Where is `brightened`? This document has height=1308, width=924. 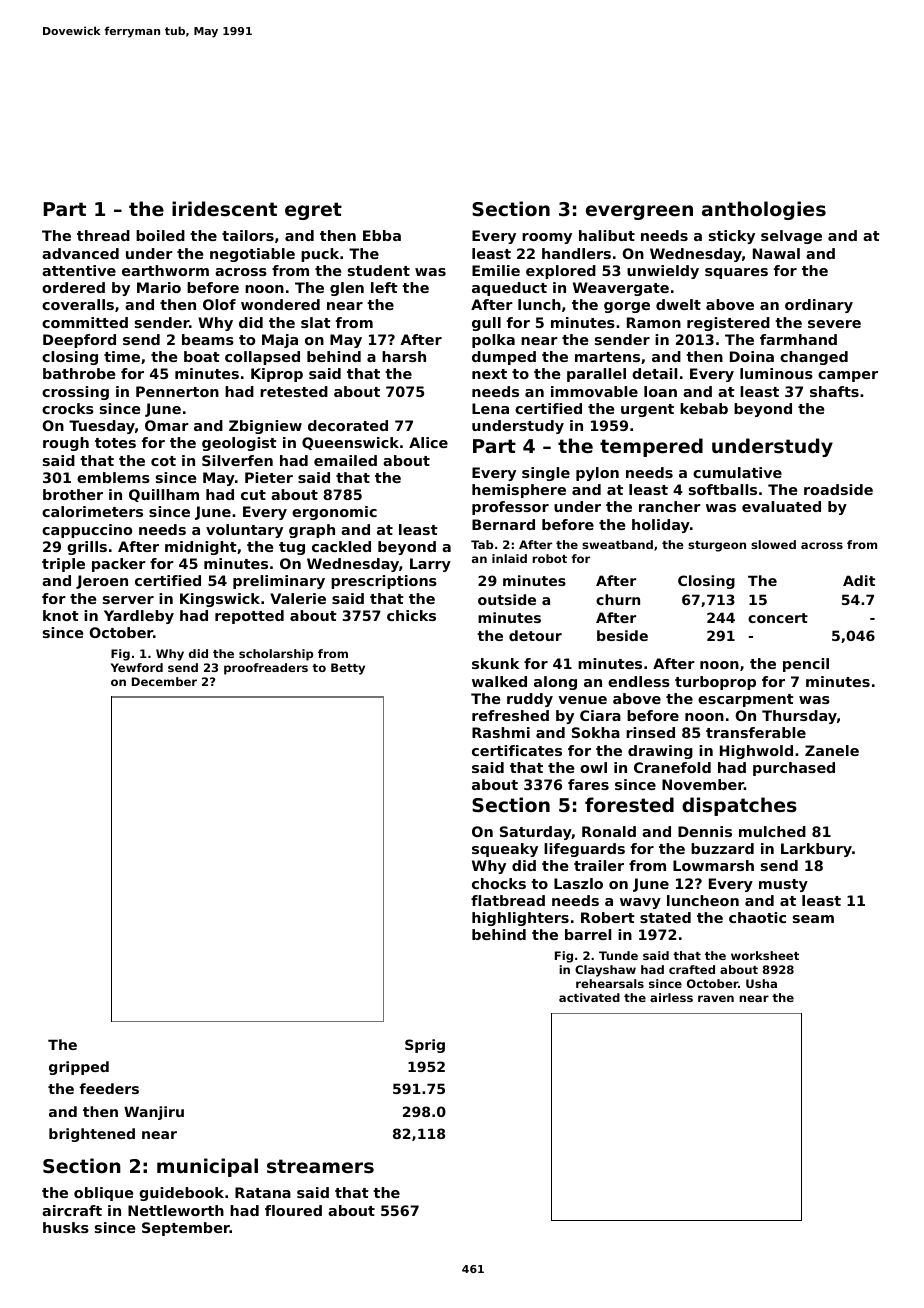
brightened is located at coordinates (92, 1135).
